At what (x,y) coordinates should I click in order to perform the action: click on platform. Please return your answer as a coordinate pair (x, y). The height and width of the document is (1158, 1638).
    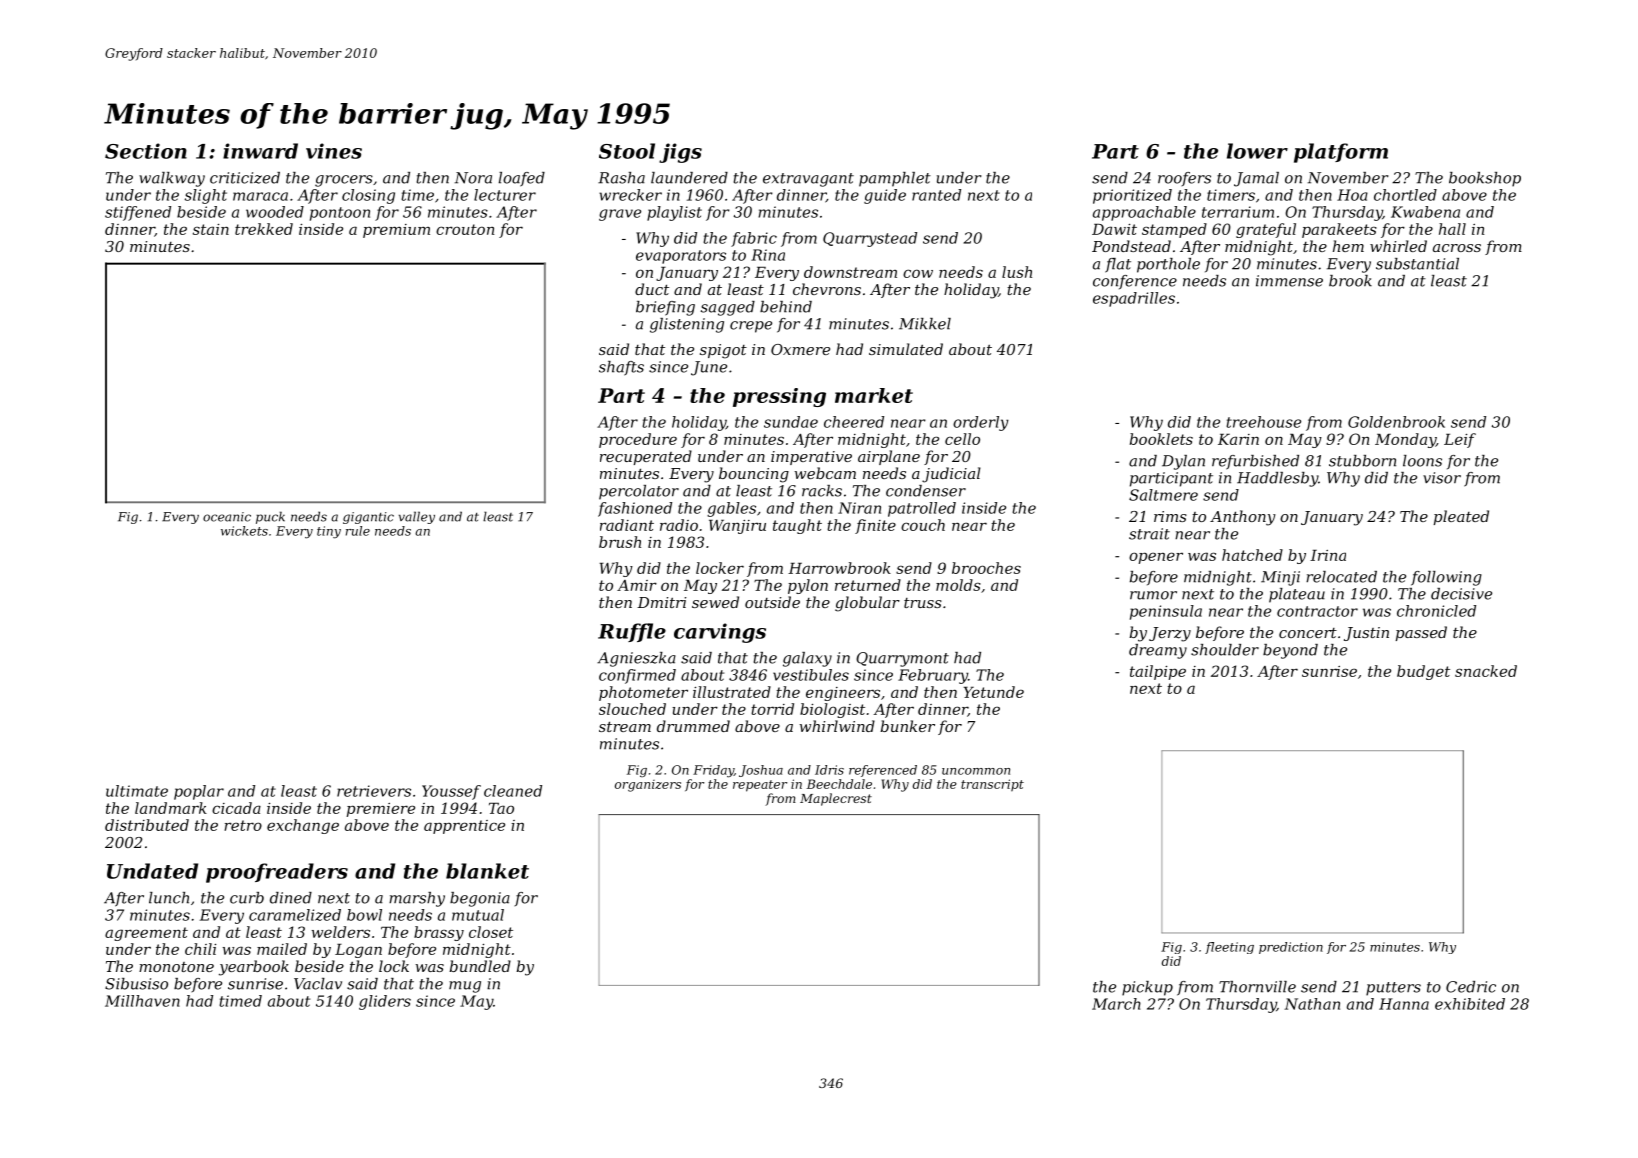
    Looking at the image, I should click on (1341, 153).
